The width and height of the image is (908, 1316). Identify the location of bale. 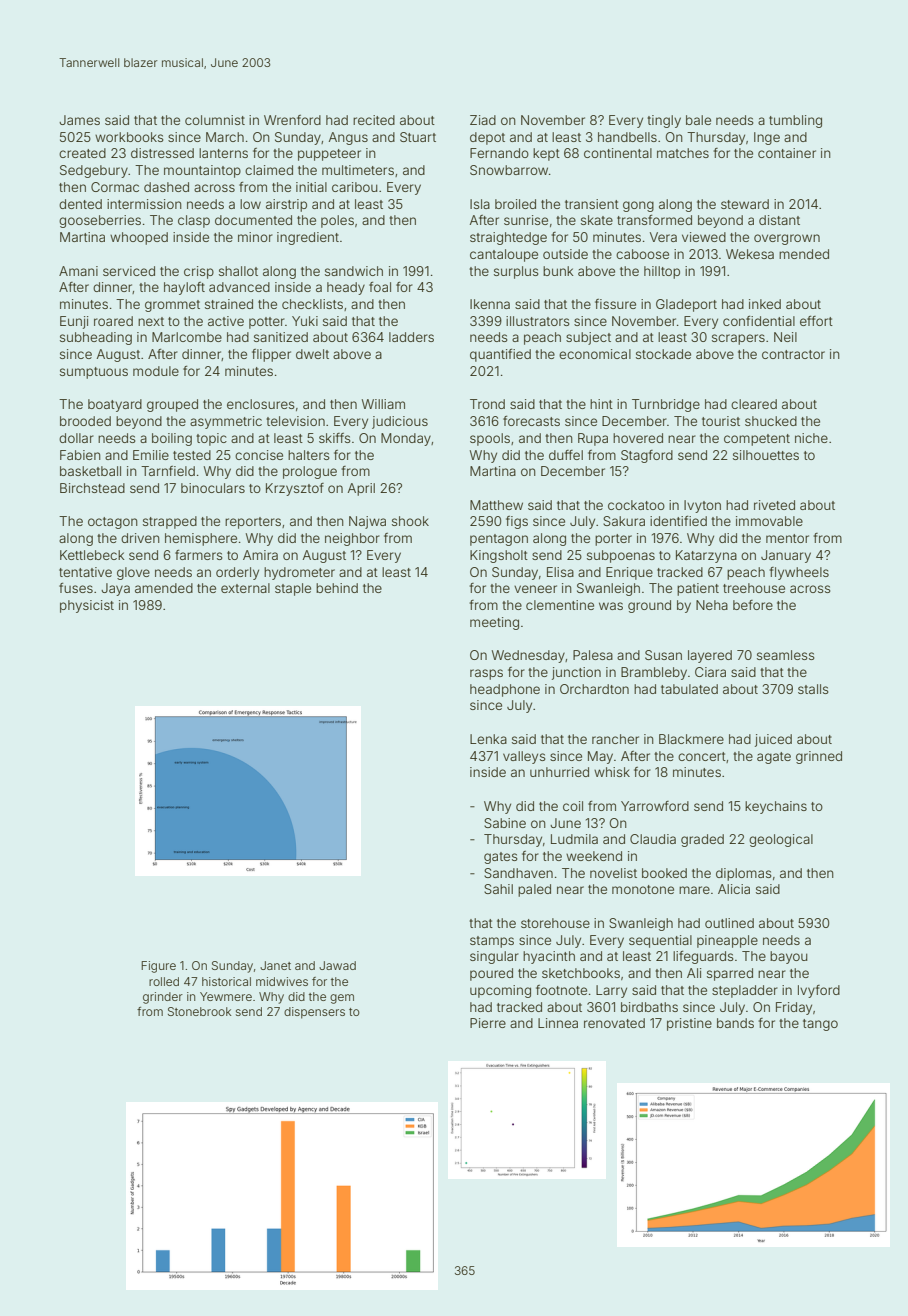
(698, 120).
